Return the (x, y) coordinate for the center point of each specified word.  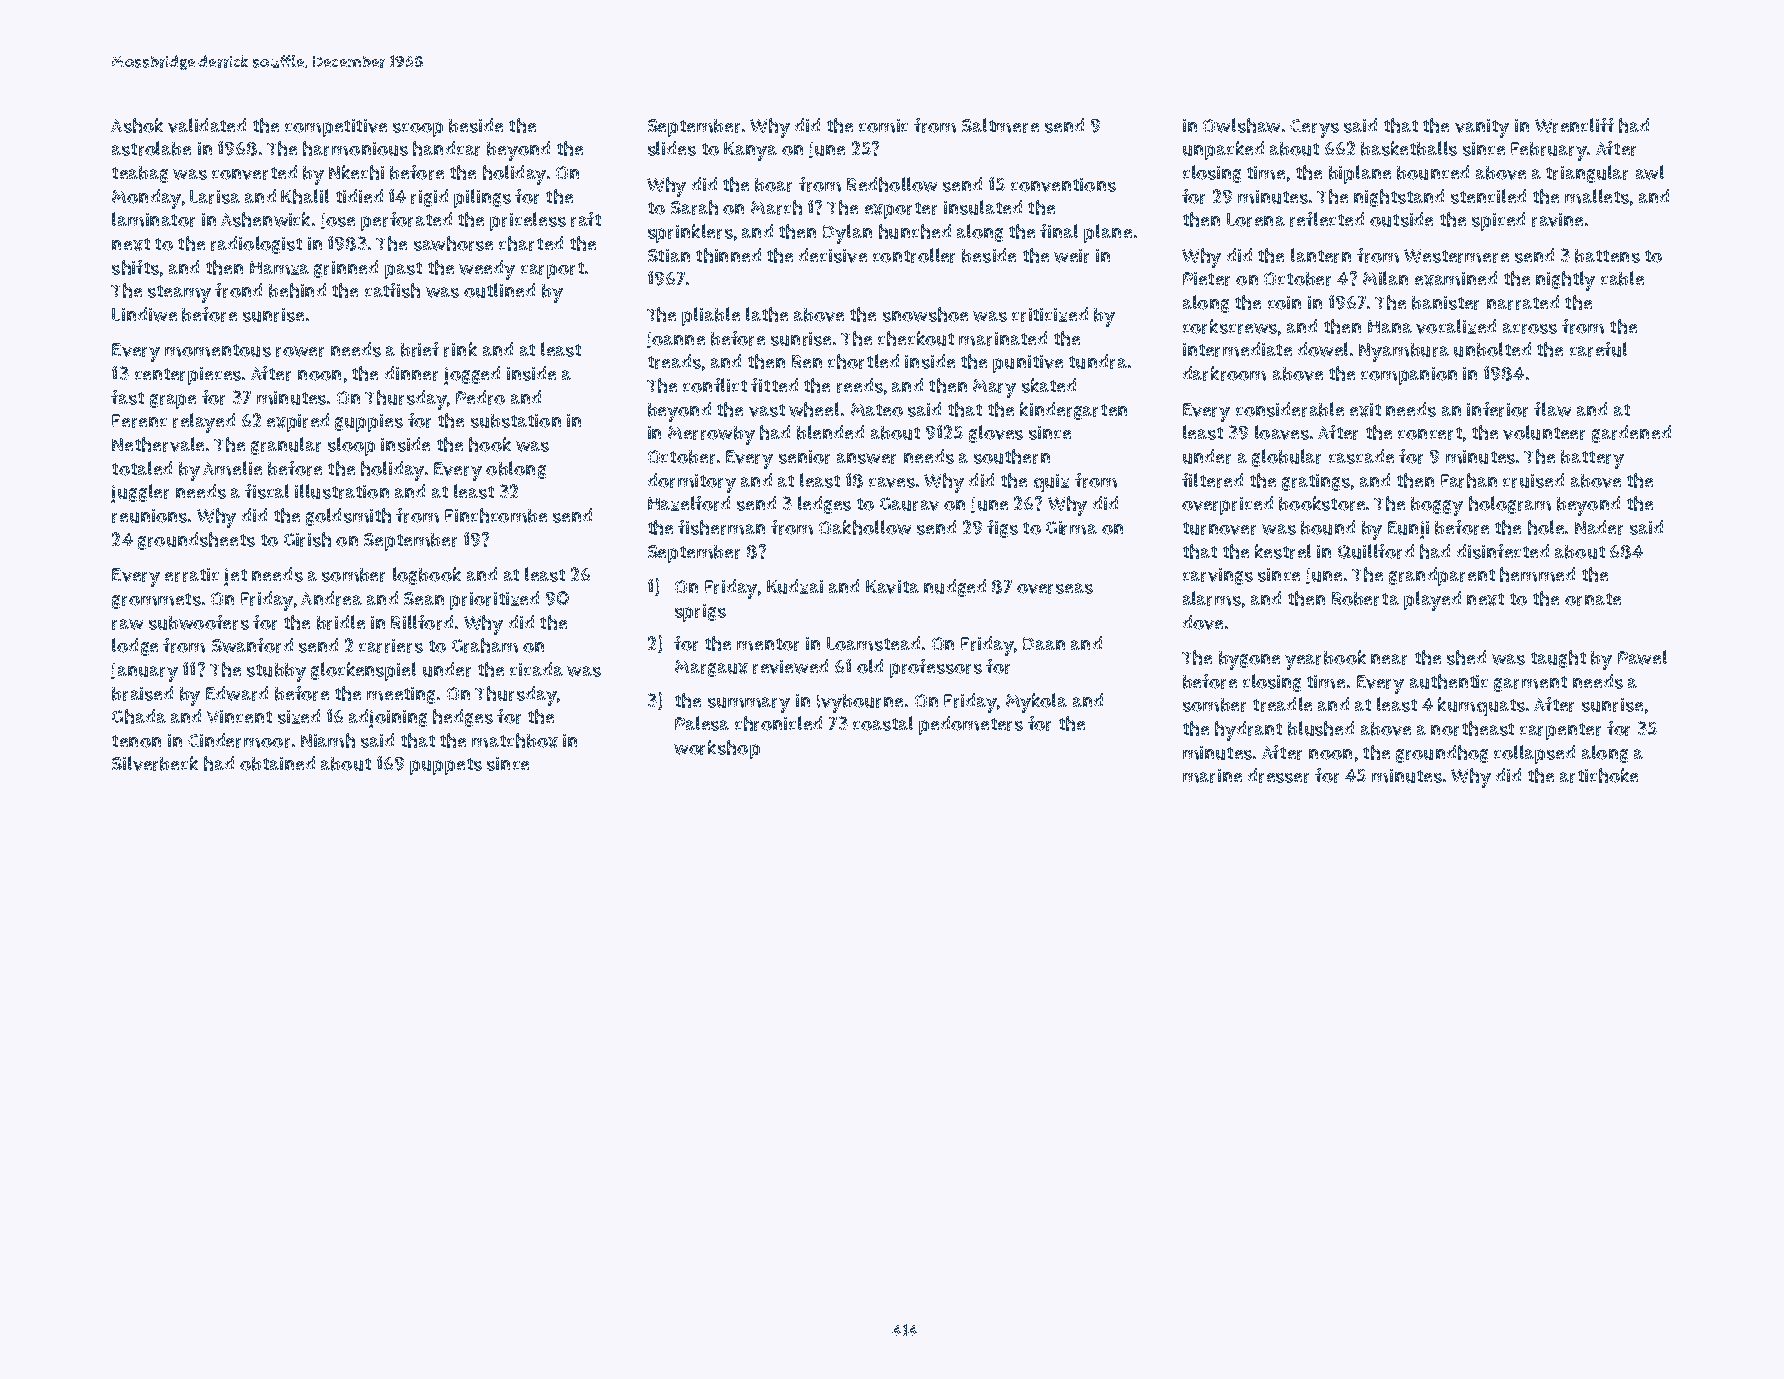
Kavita (892, 587)
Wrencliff (1574, 125)
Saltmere (1000, 125)
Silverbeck (155, 763)
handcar (446, 148)
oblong (516, 470)
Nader (1599, 527)
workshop (717, 749)
